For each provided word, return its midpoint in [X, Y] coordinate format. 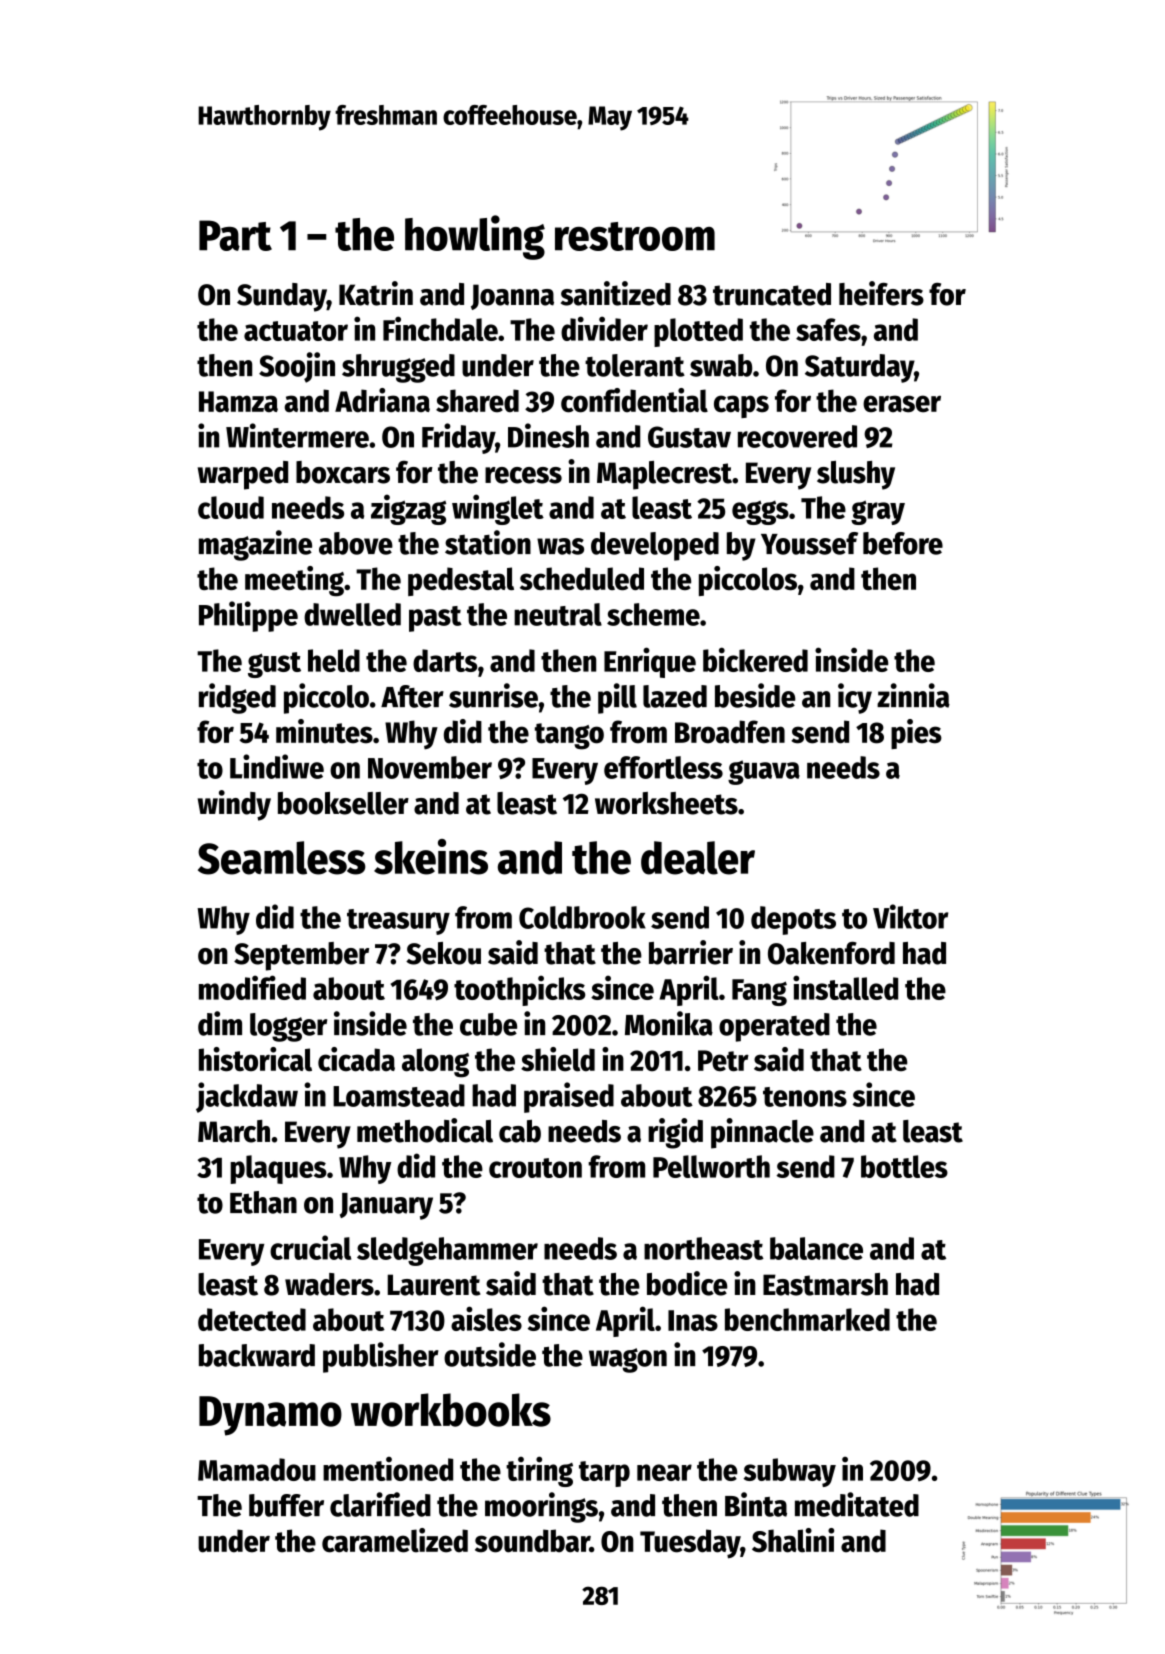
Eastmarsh [825, 1284]
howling [475, 237]
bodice [687, 1283]
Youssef [809, 543]
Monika [669, 1023]
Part [235, 235]
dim [220, 1023]
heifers [881, 293]
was [560, 546]
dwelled [352, 614]
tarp [604, 1474]
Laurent [434, 1285]
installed [845, 987]
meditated [857, 1504]
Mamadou [257, 1469]
